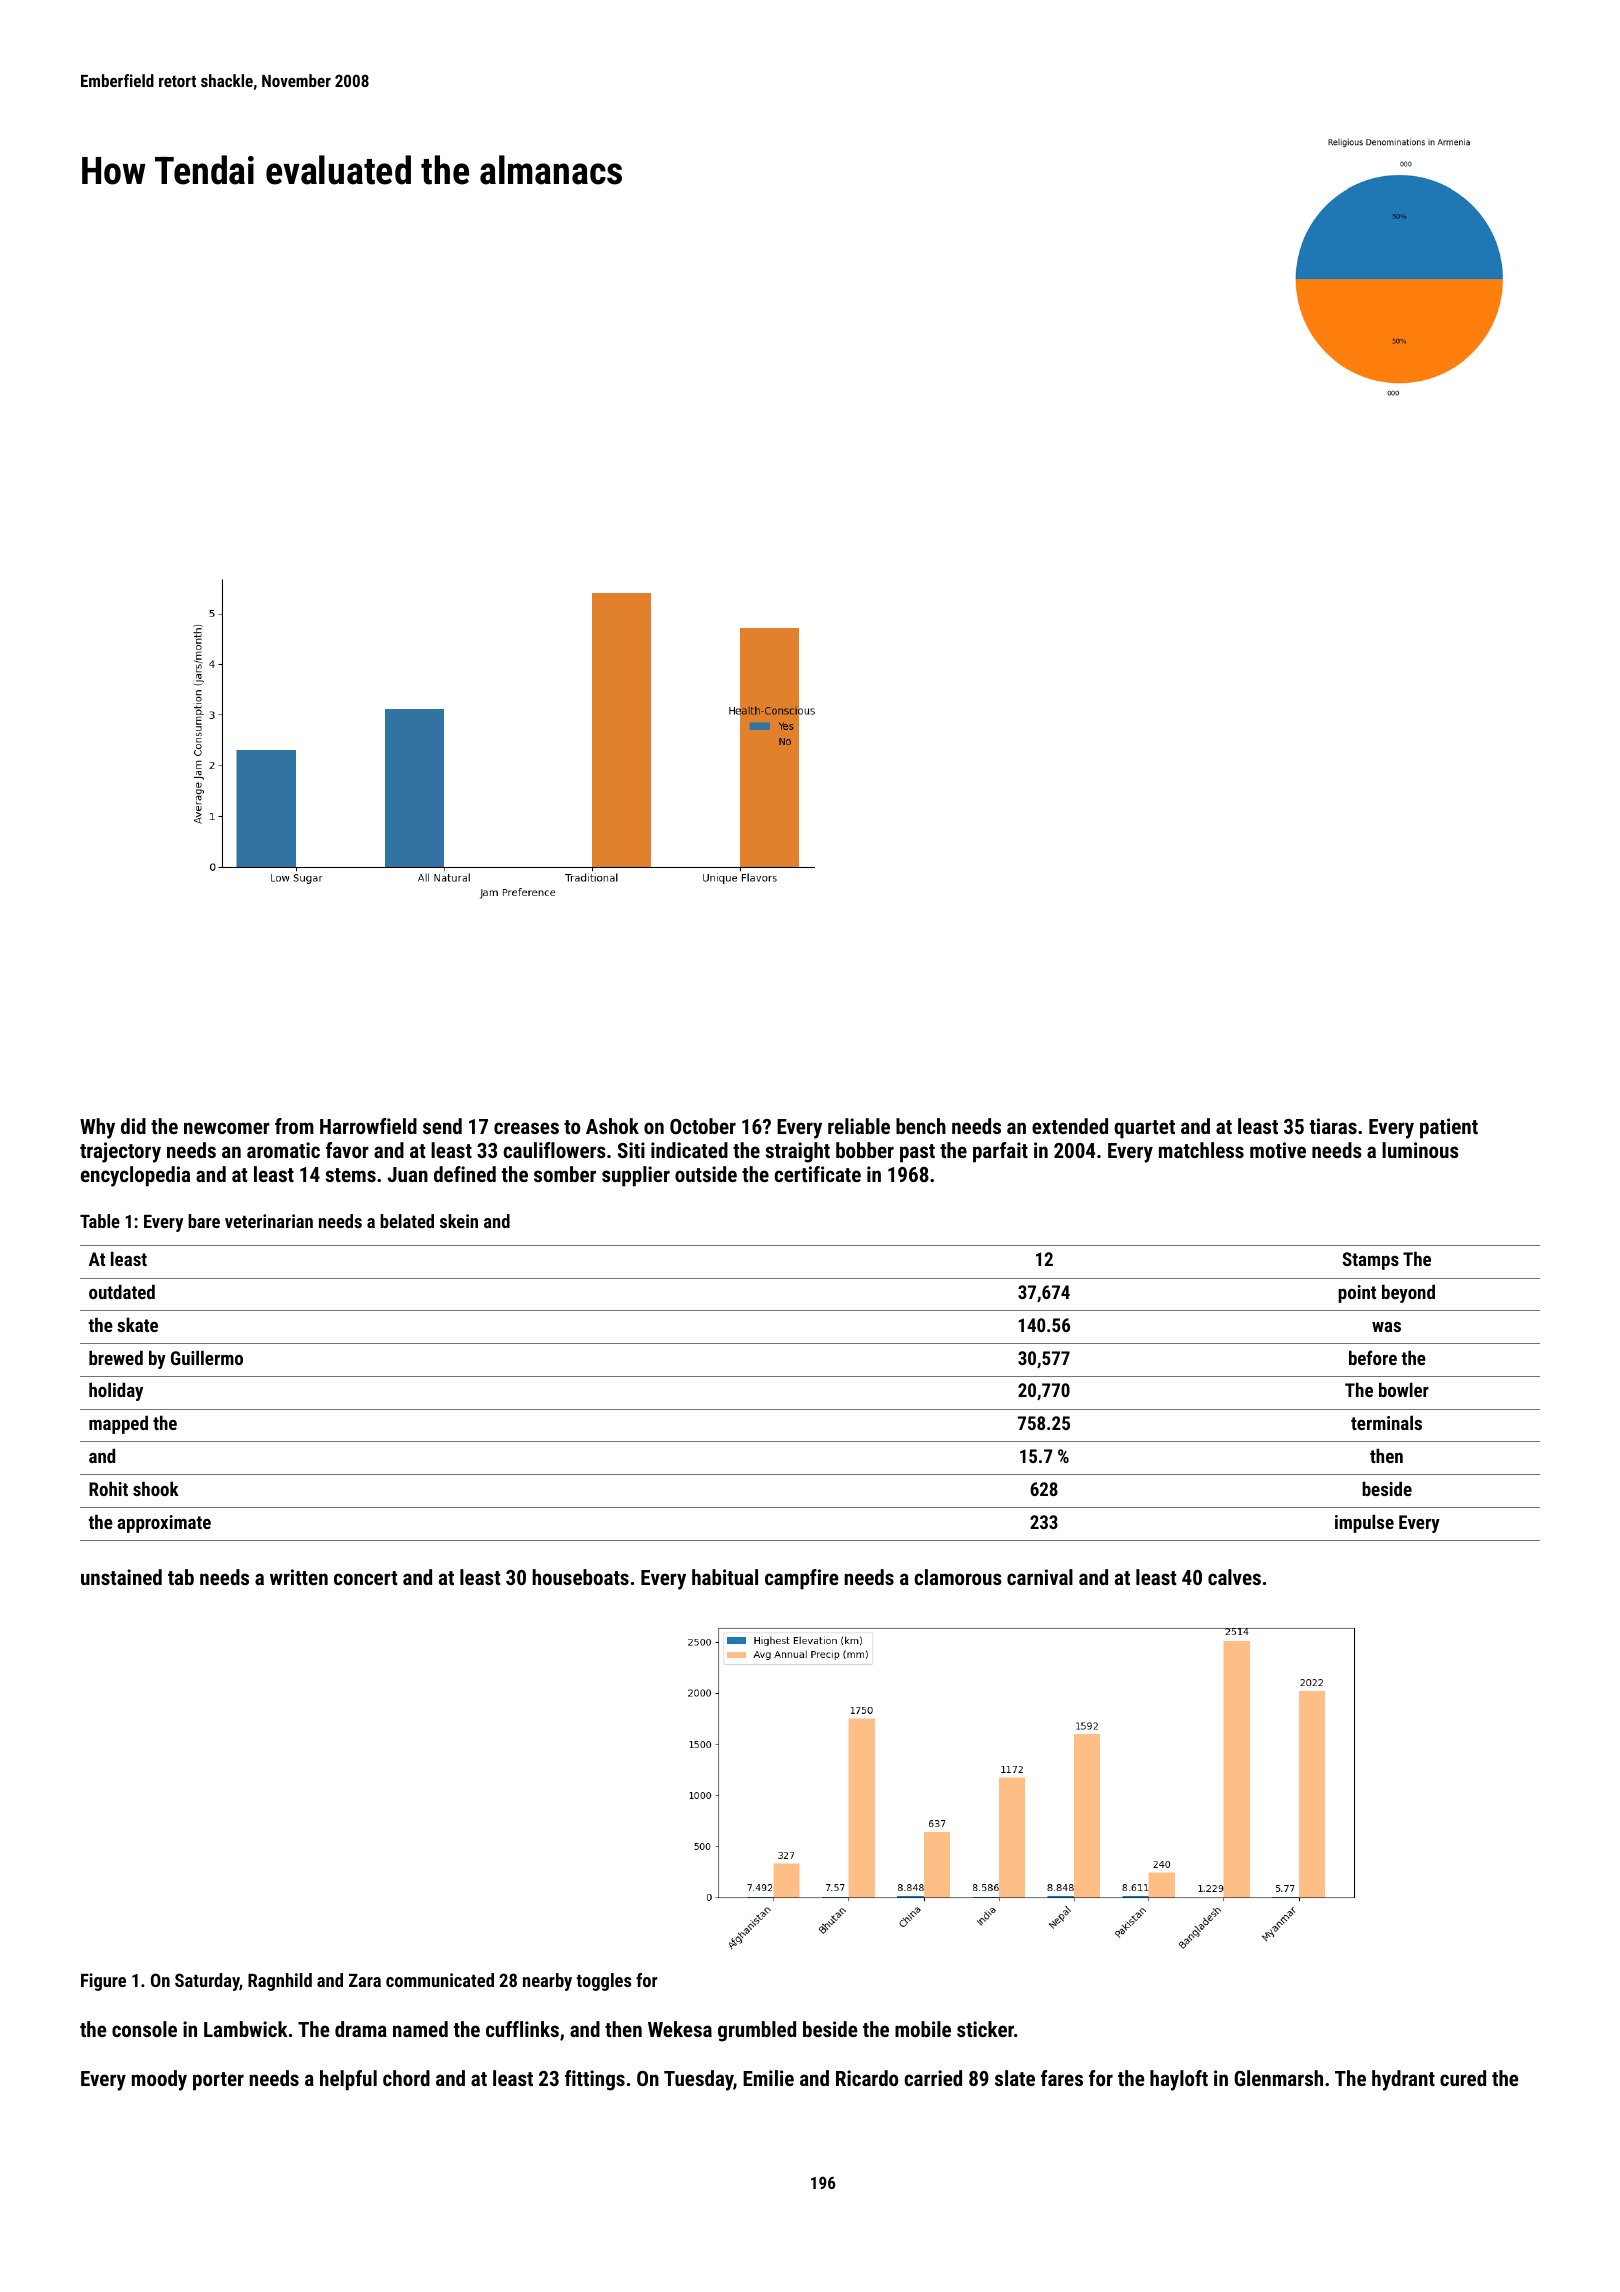  Describe the element at coordinates (595, 2080) in the screenshot. I see `fittings` at that location.
